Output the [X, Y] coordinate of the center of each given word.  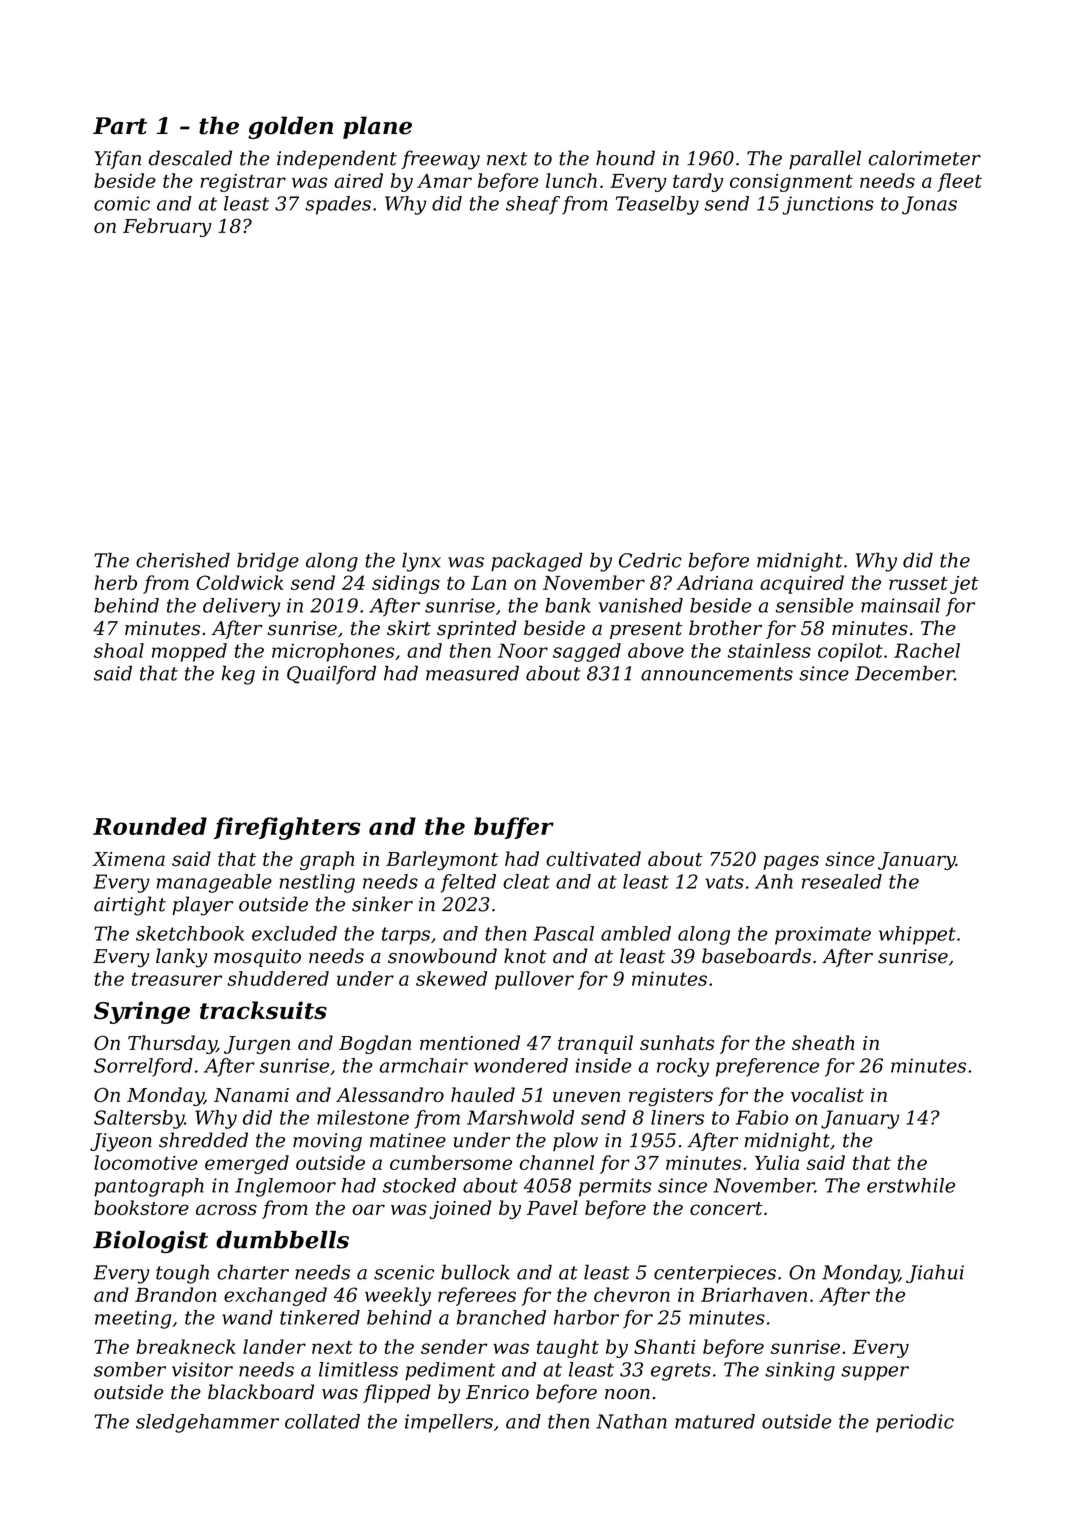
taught [568, 1348]
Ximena [128, 859]
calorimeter [925, 158]
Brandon [175, 1294]
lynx [421, 562]
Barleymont [442, 860]
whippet [917, 935]
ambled [636, 933]
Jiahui [935, 1273]
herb [115, 582]
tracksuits [263, 1010]
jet [964, 585]
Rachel [927, 650]
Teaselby [657, 205]
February [167, 227]
